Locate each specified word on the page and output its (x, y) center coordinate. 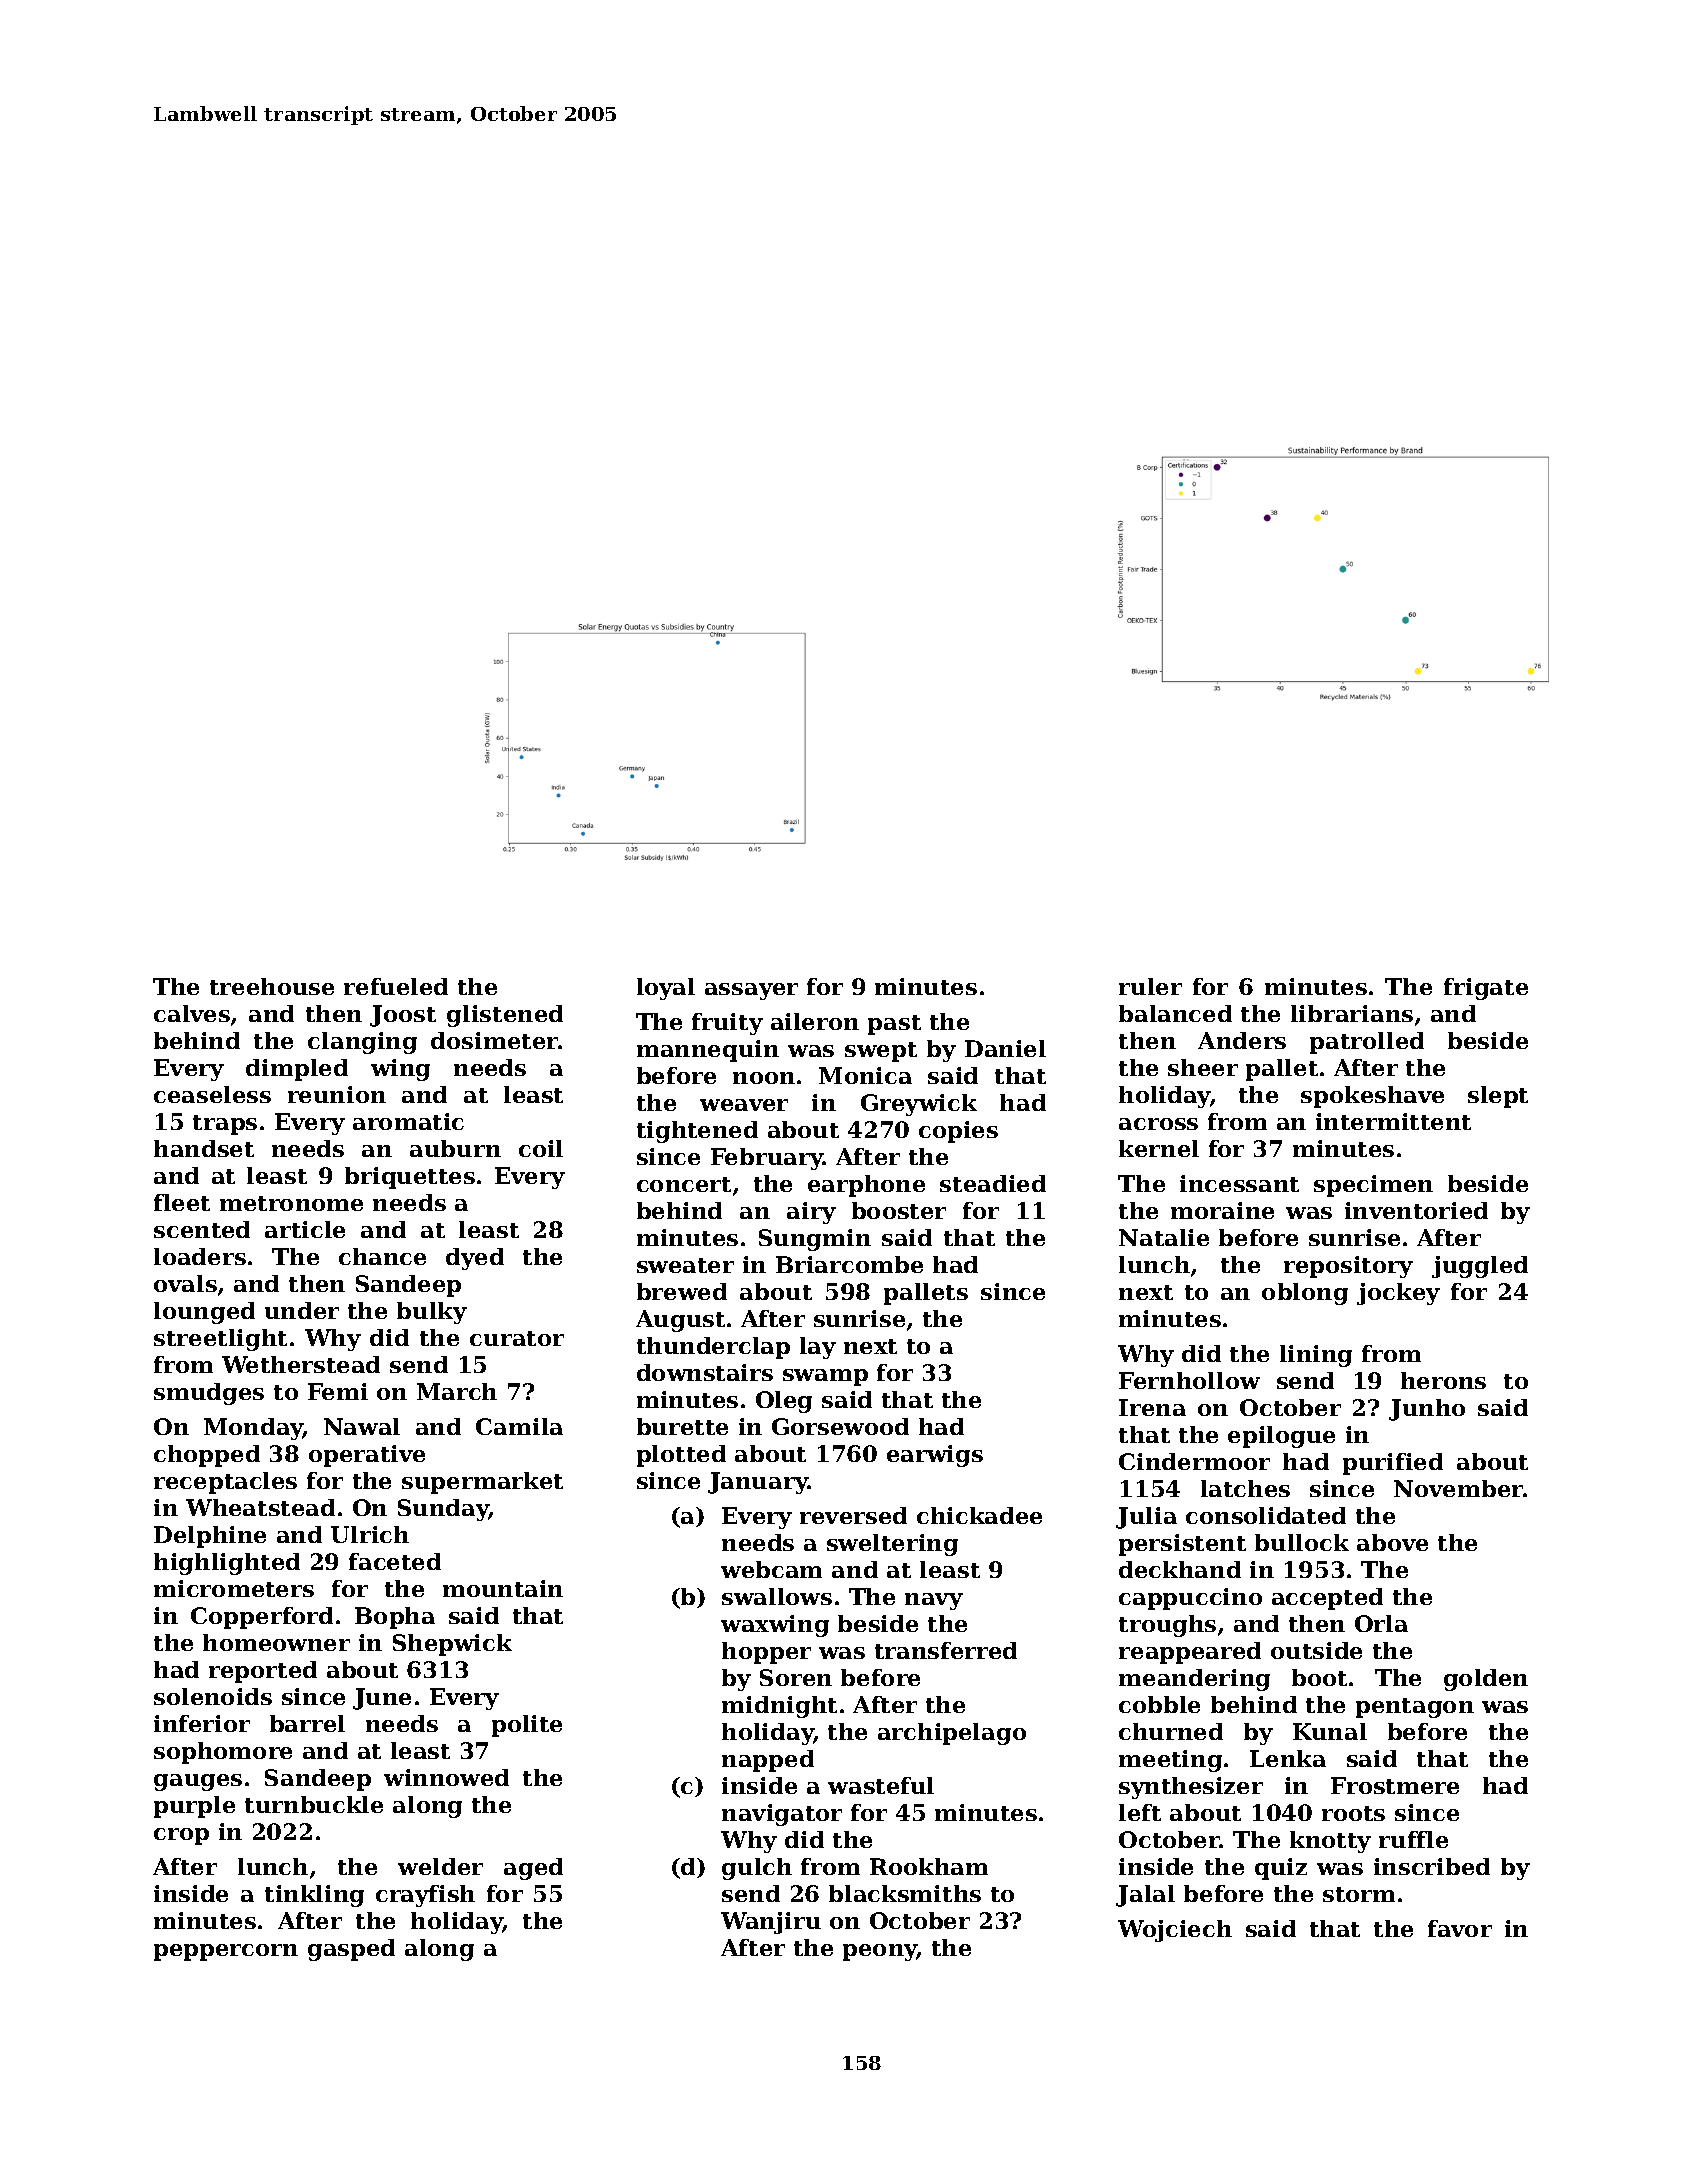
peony (880, 1952)
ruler (1150, 986)
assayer (751, 991)
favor (1460, 1928)
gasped (351, 1950)
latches (1245, 1488)
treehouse (272, 986)
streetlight (220, 1340)
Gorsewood (840, 1426)
